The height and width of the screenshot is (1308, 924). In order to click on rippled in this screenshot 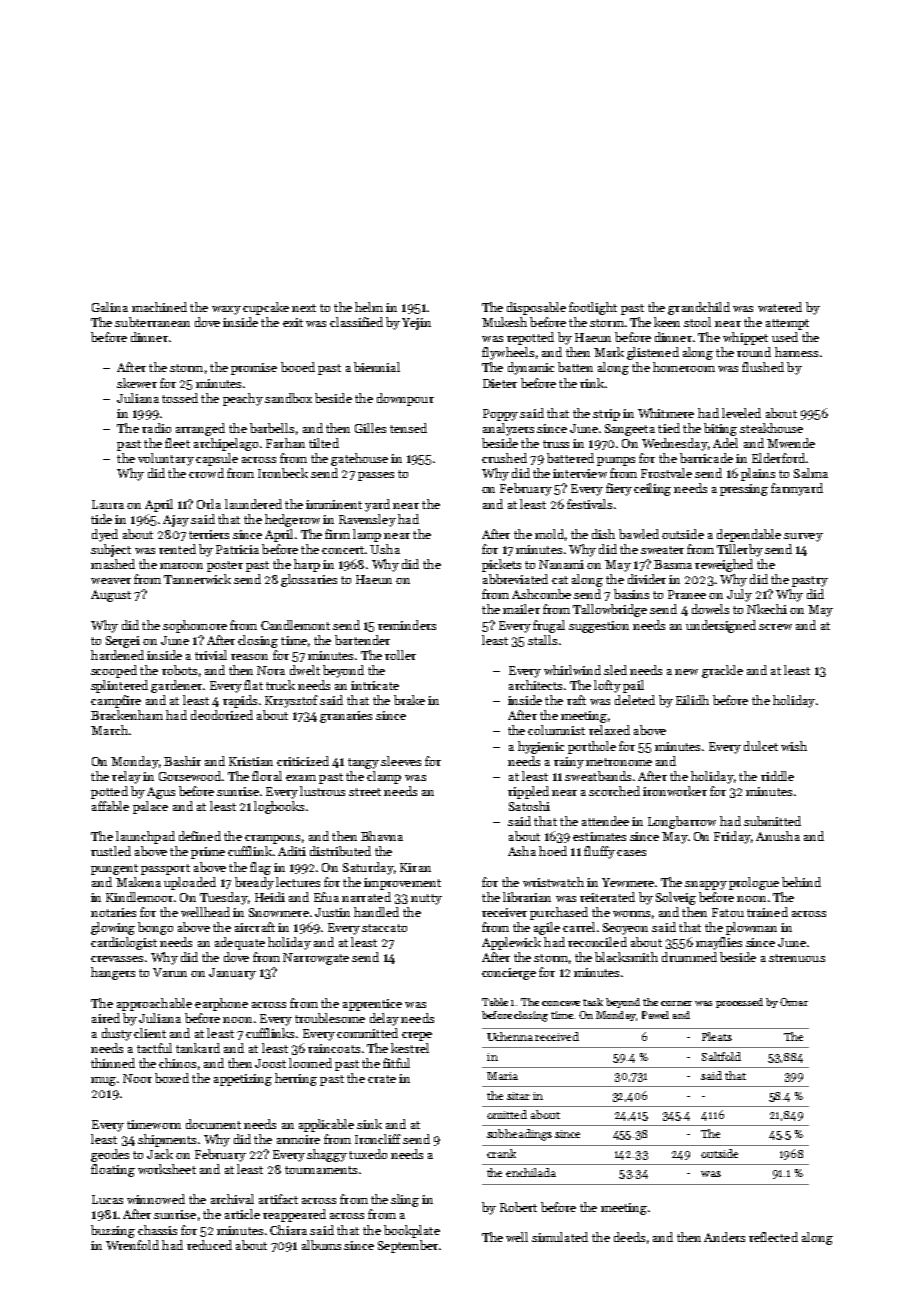, I will do `click(528, 792)`.
